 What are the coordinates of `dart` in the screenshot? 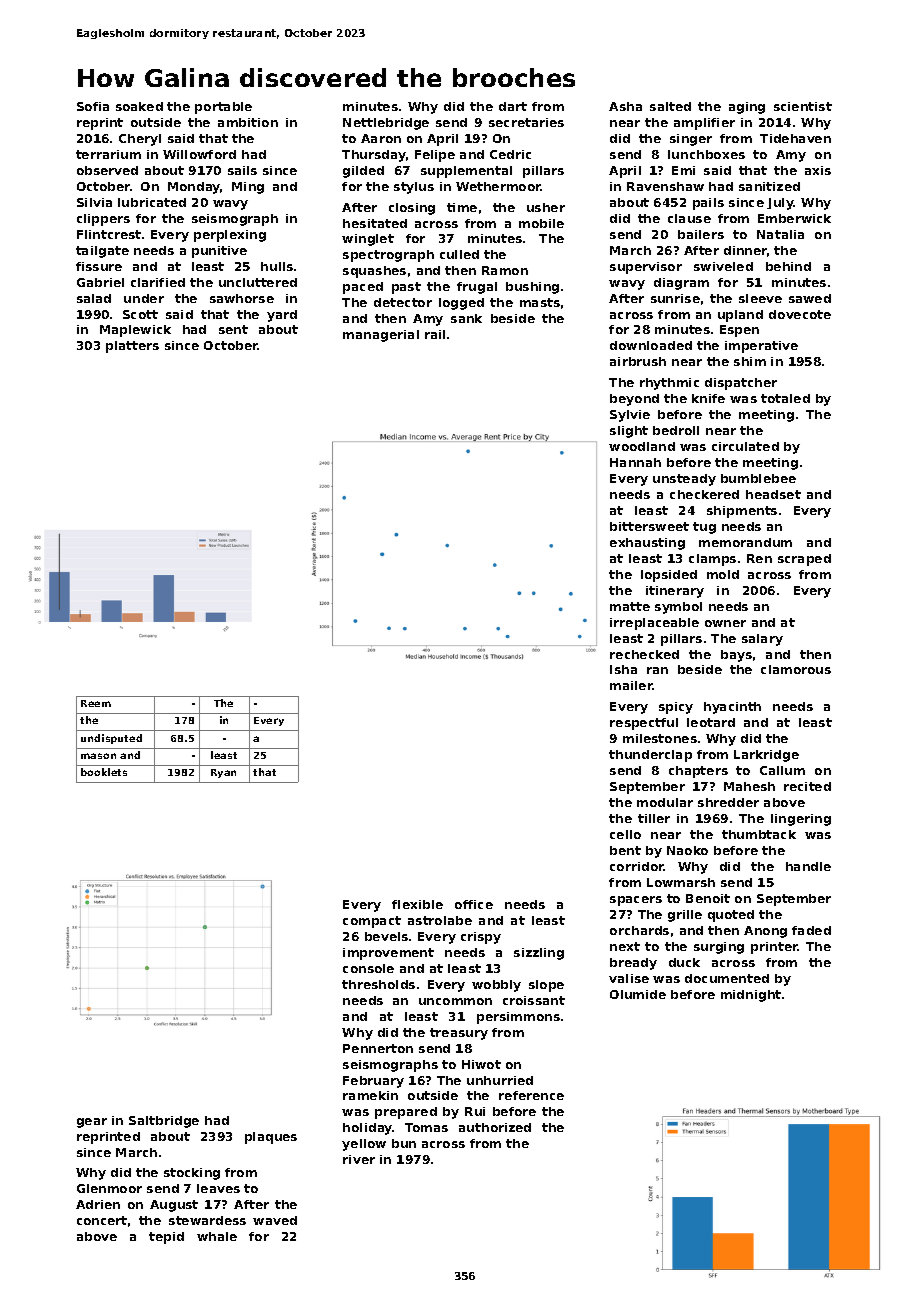 It's located at (513, 106).
